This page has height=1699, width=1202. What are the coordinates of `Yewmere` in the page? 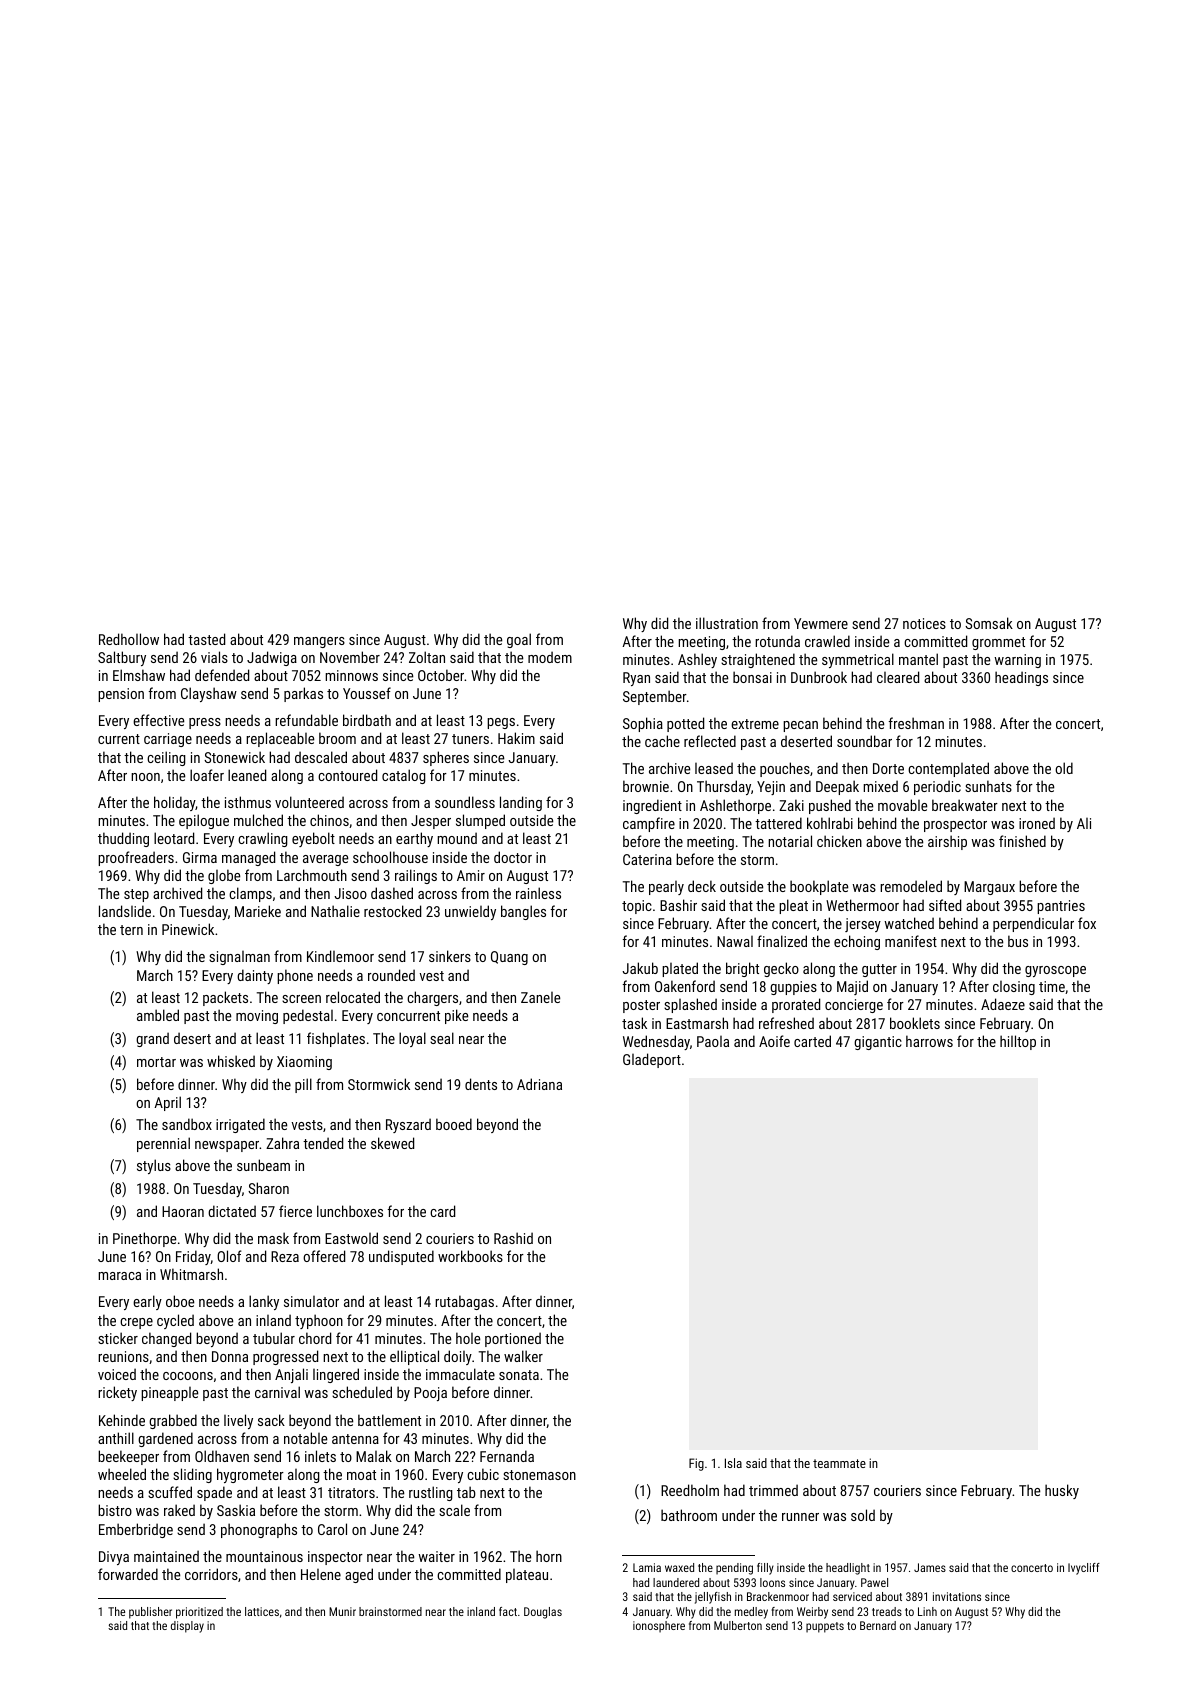 It's located at (821, 623).
